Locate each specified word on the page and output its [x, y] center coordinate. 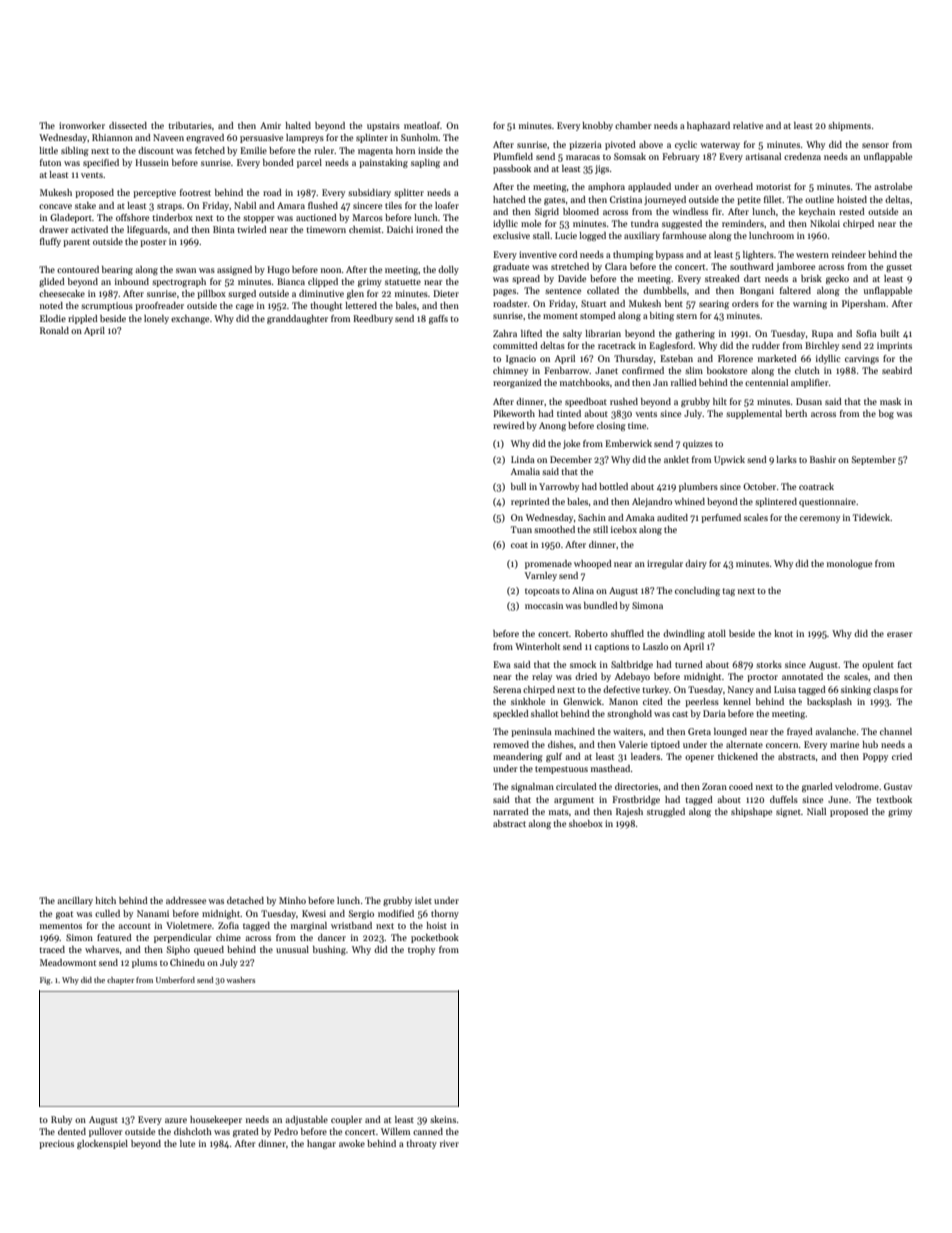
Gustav [898, 786]
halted [298, 125]
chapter [120, 981]
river [449, 1143]
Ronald [54, 330]
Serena [507, 689]
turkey [655, 690]
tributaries [190, 125]
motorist [773, 186]
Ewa [502, 664]
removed [511, 744]
